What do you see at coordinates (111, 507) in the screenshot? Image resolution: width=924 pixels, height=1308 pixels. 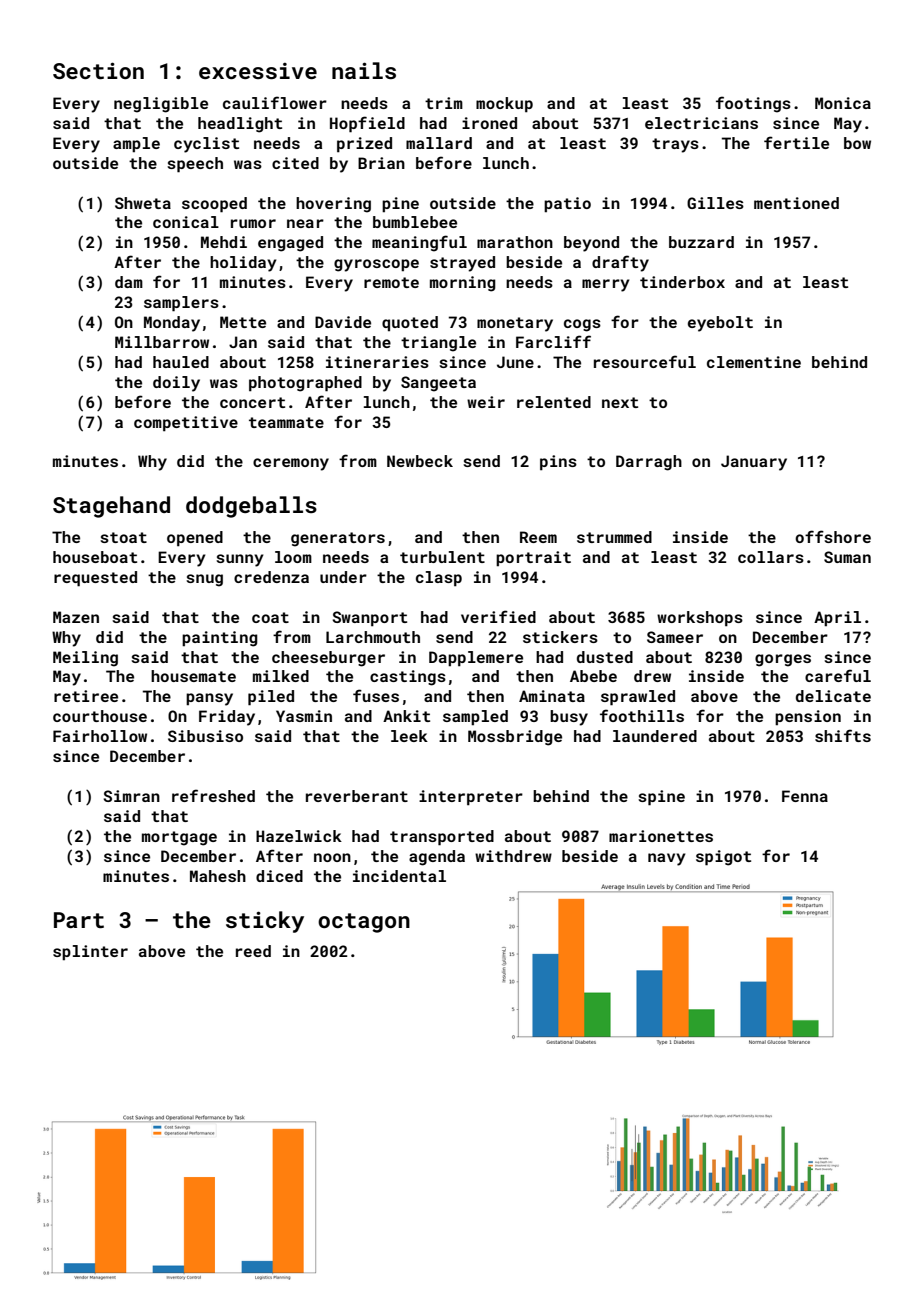 I see `Stagehand` at bounding box center [111, 507].
